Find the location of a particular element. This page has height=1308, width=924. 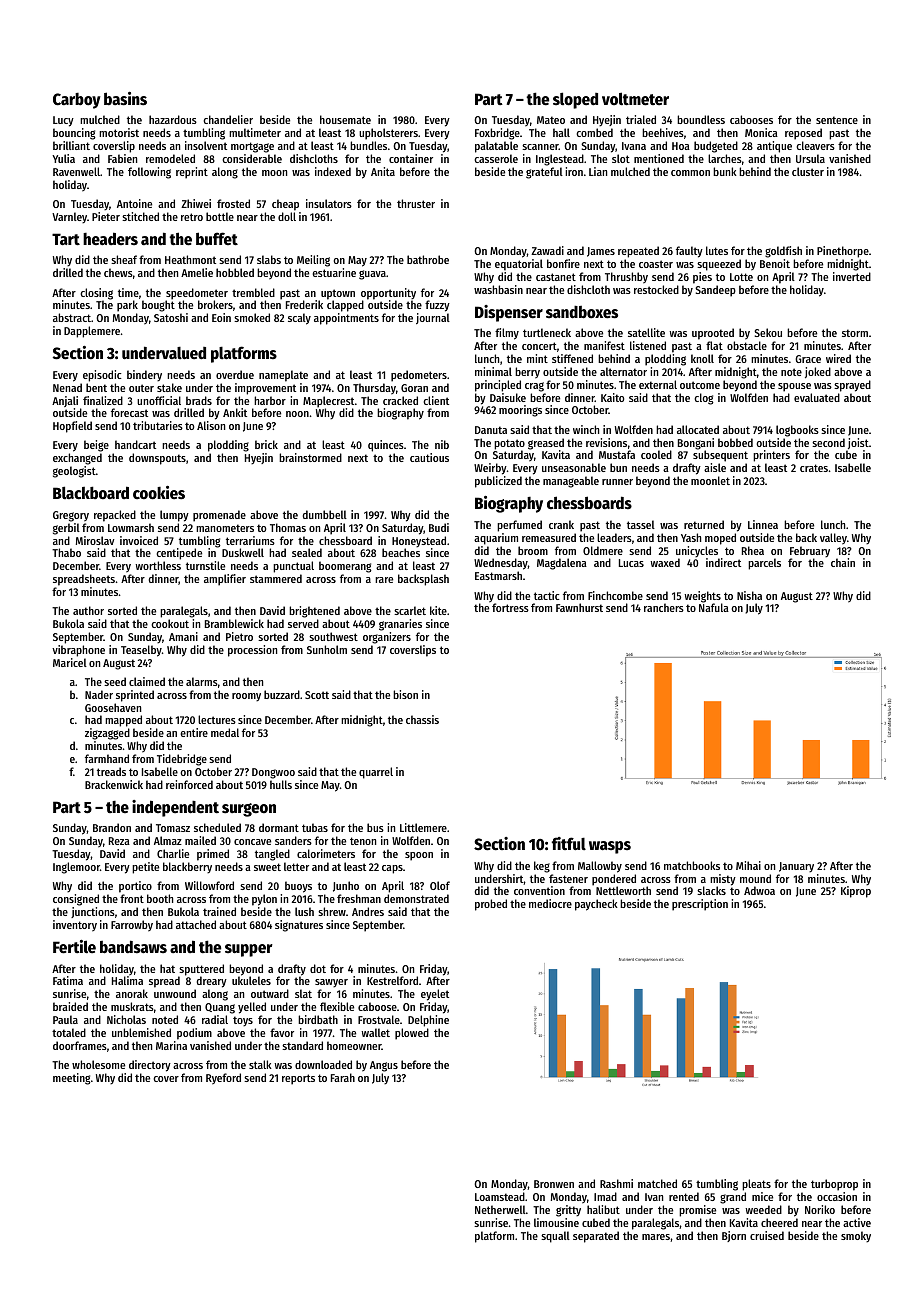

Alison is located at coordinates (211, 425).
